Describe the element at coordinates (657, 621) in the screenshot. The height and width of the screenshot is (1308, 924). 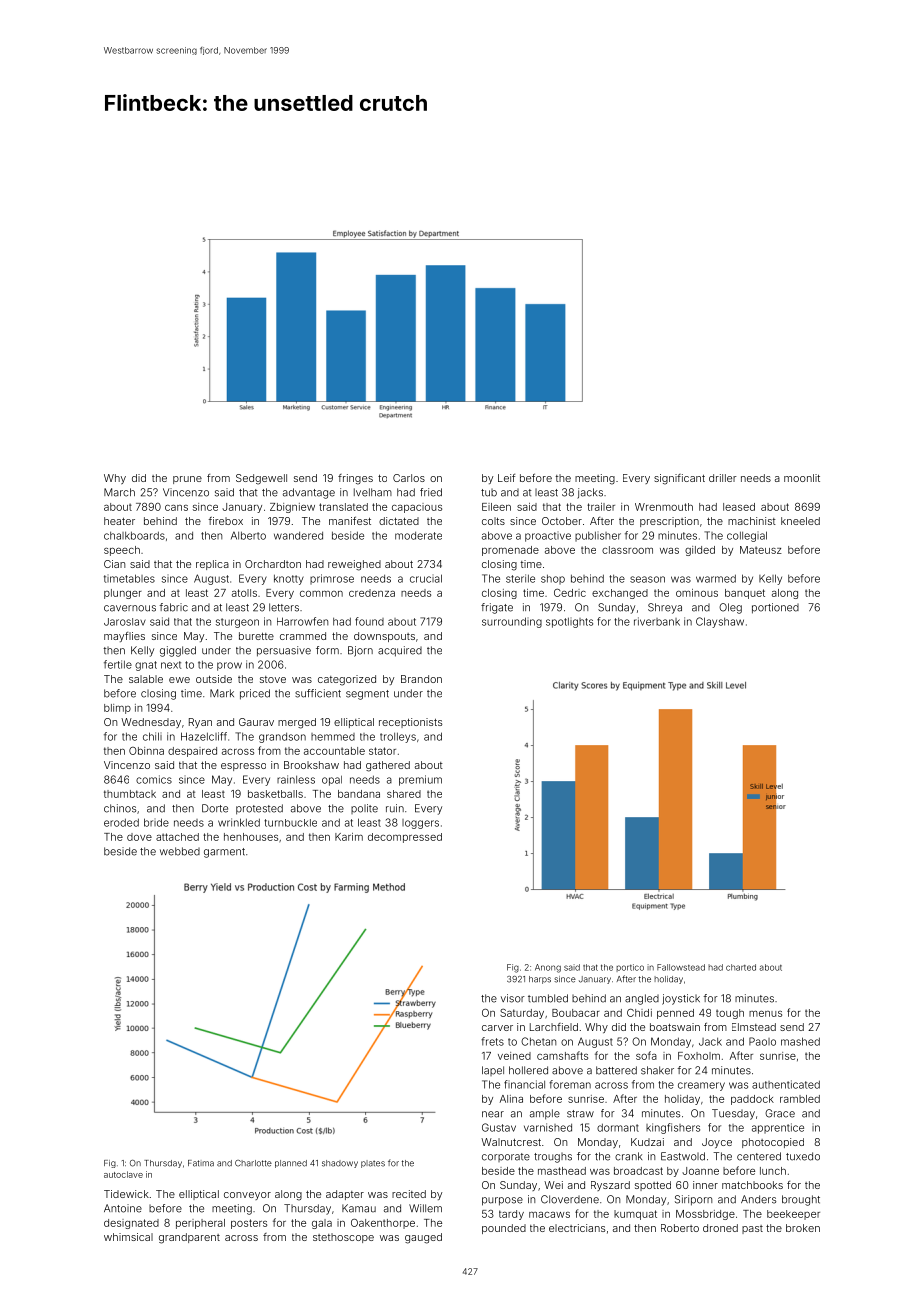
I see `riverbank` at that location.
